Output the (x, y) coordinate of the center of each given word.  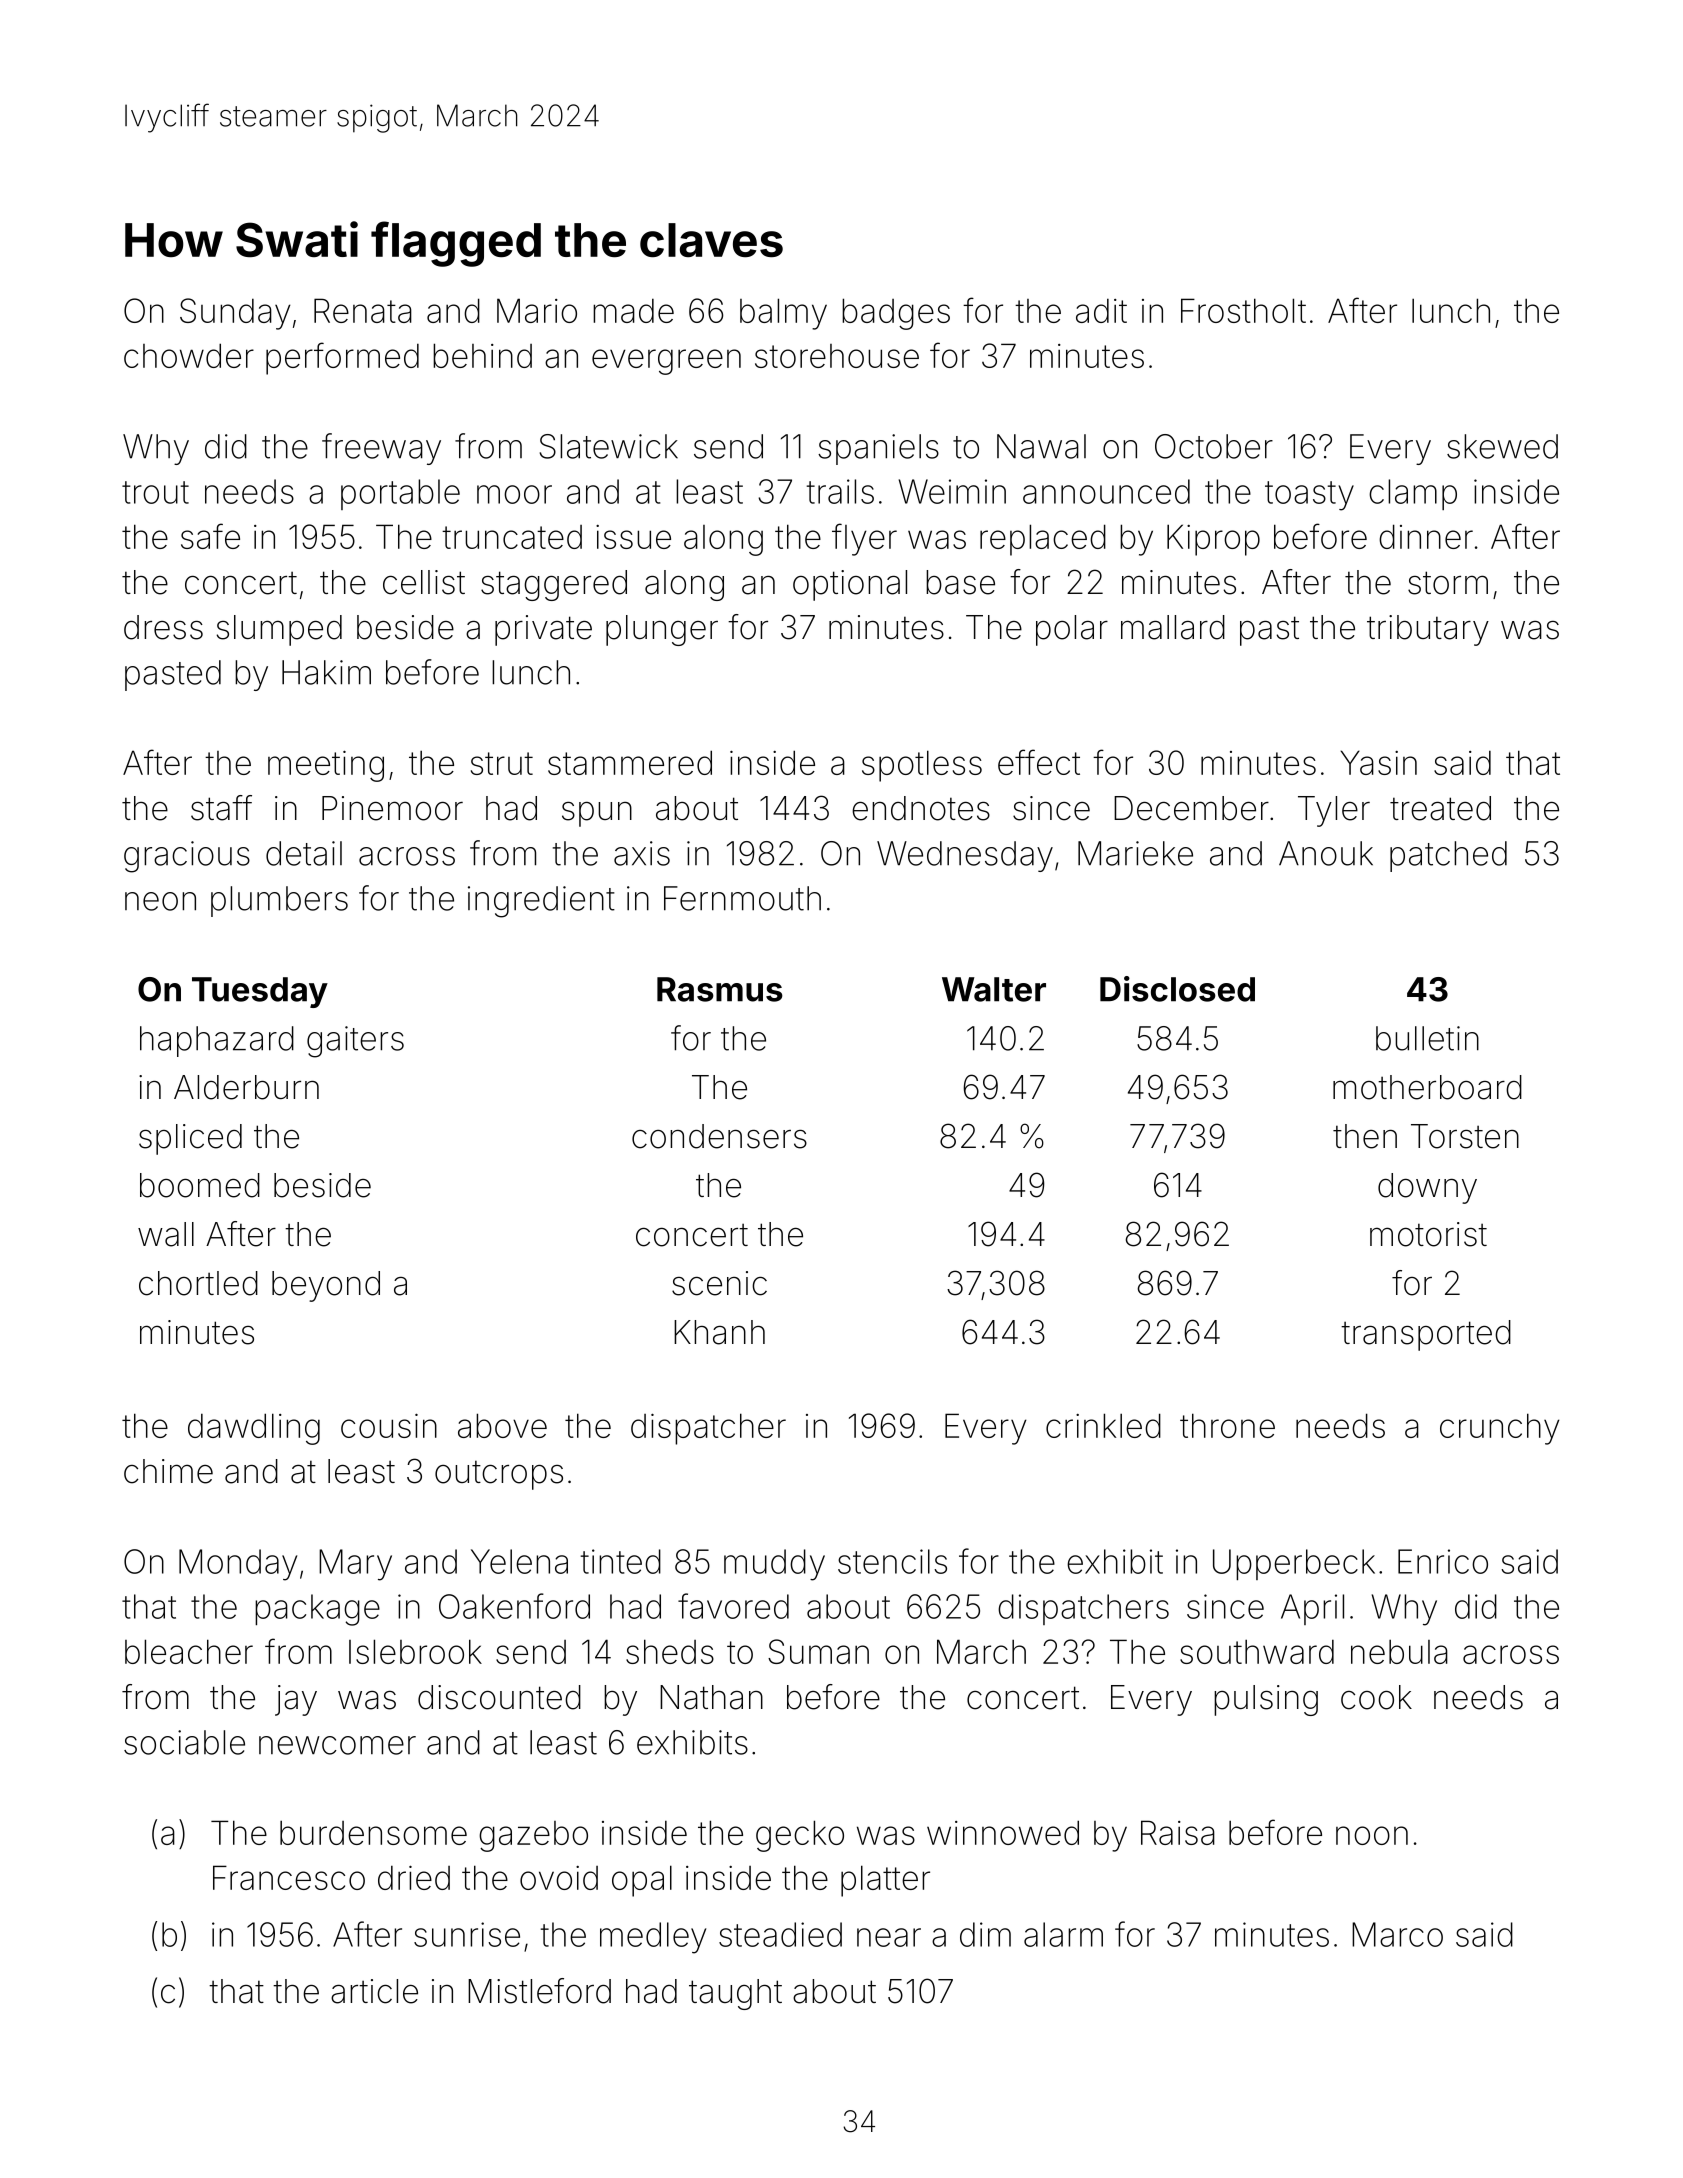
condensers (719, 1136)
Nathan (711, 1697)
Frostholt (1243, 310)
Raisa (1178, 1832)
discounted (499, 1697)
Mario (537, 310)
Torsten (1465, 1136)
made (633, 311)
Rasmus (720, 989)
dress (163, 627)
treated (1440, 808)
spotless (922, 766)
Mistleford (539, 1991)
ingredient (541, 902)
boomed (200, 1185)
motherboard (1427, 1087)
